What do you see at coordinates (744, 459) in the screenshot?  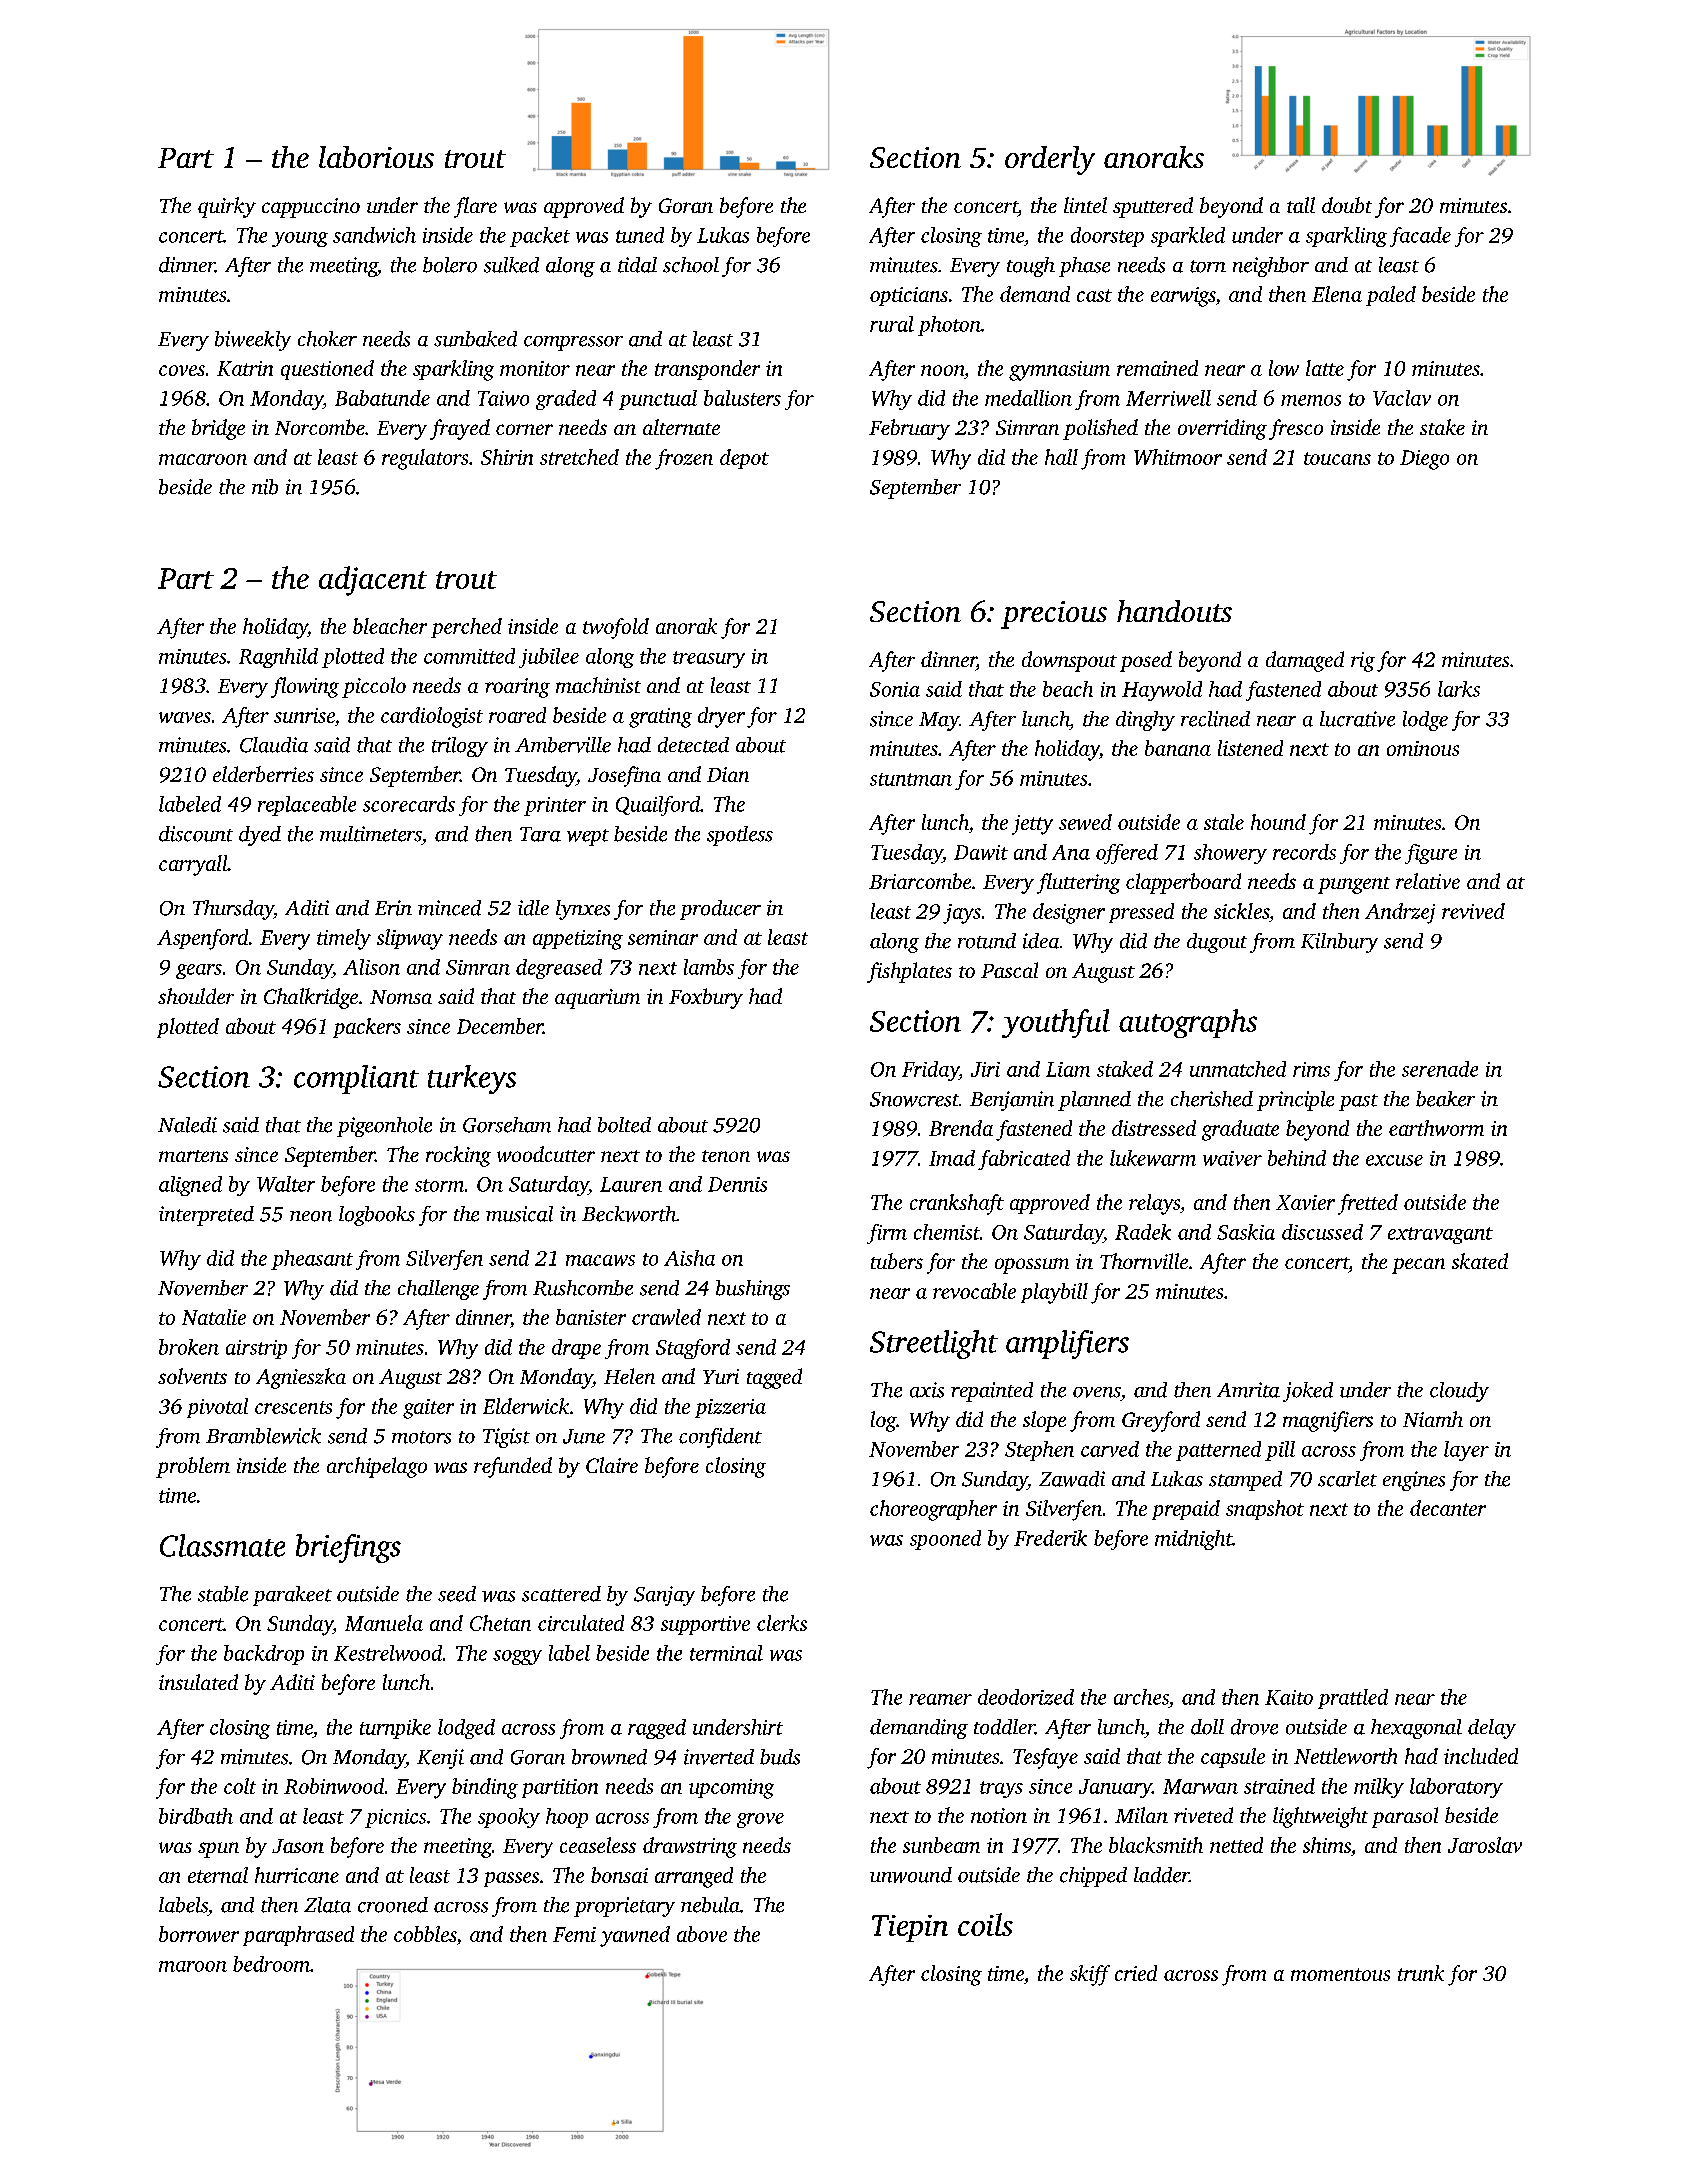 I see `depot` at bounding box center [744, 459].
